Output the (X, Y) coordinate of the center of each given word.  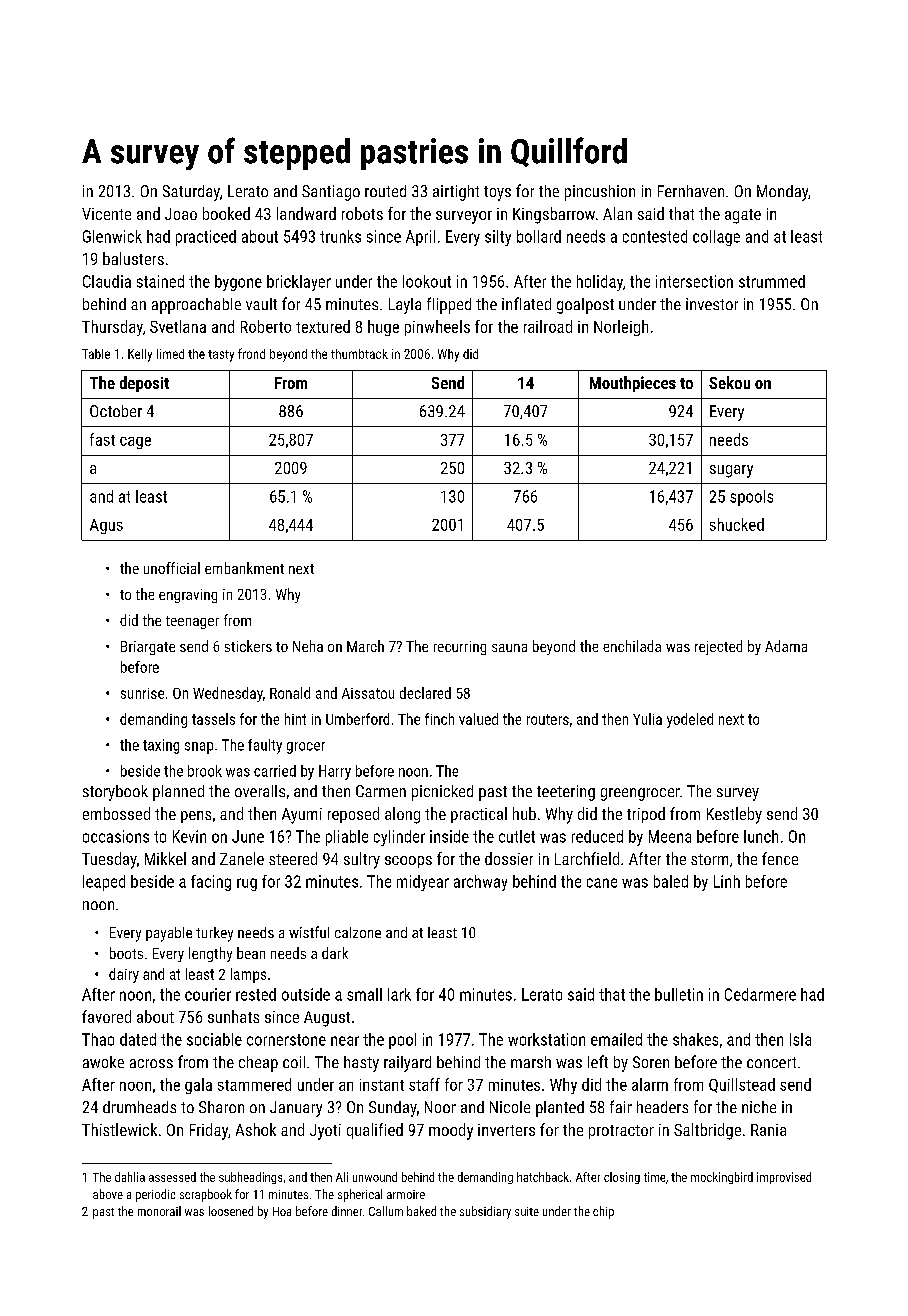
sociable (214, 1039)
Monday (782, 193)
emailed (616, 1039)
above (108, 1194)
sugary (731, 471)
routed (385, 191)
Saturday (191, 193)
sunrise (142, 693)
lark (399, 994)
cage (135, 443)
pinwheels (437, 328)
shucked (737, 524)
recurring (460, 648)
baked (421, 1211)
